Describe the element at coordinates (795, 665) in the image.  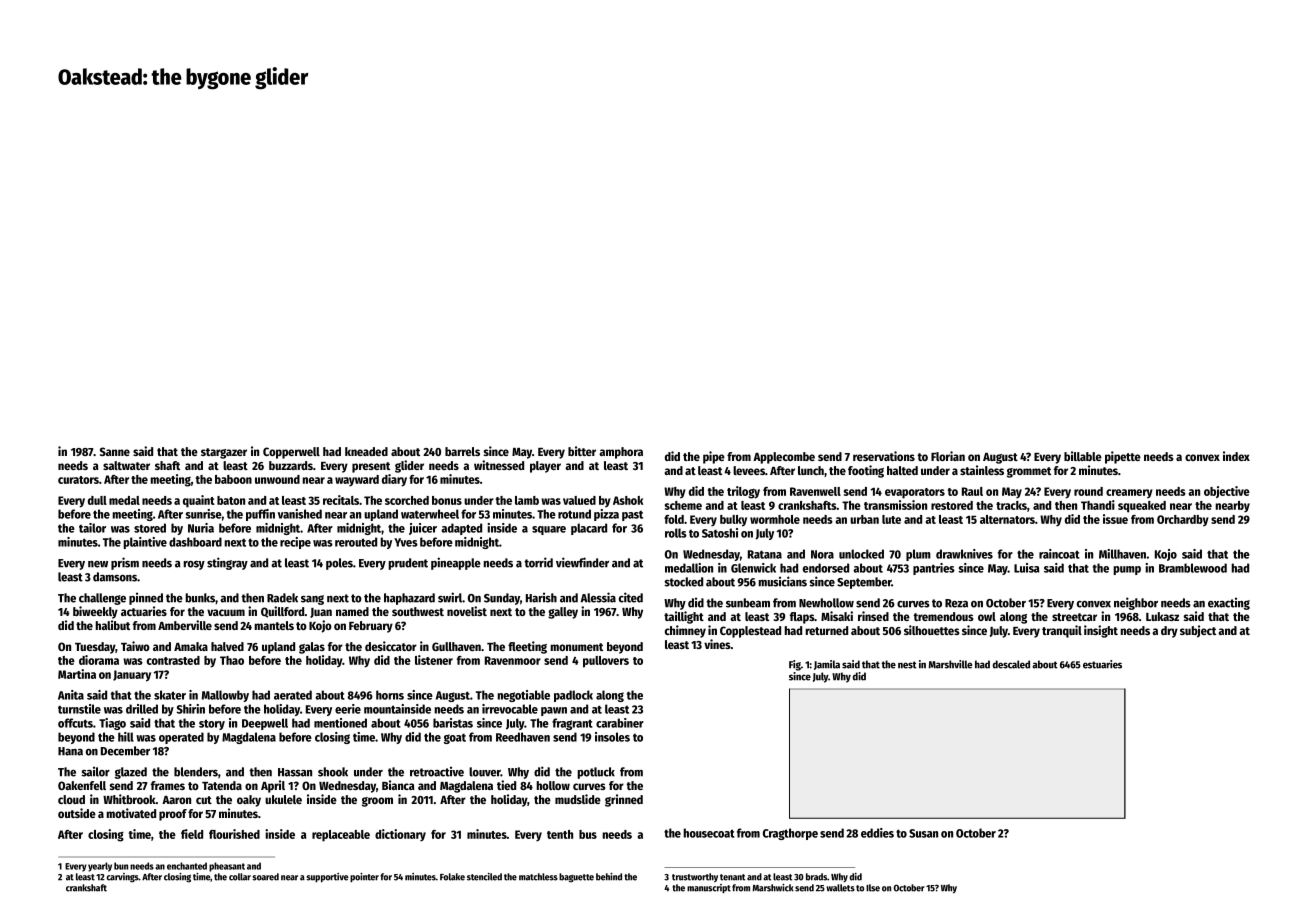
I see `Fig` at that location.
